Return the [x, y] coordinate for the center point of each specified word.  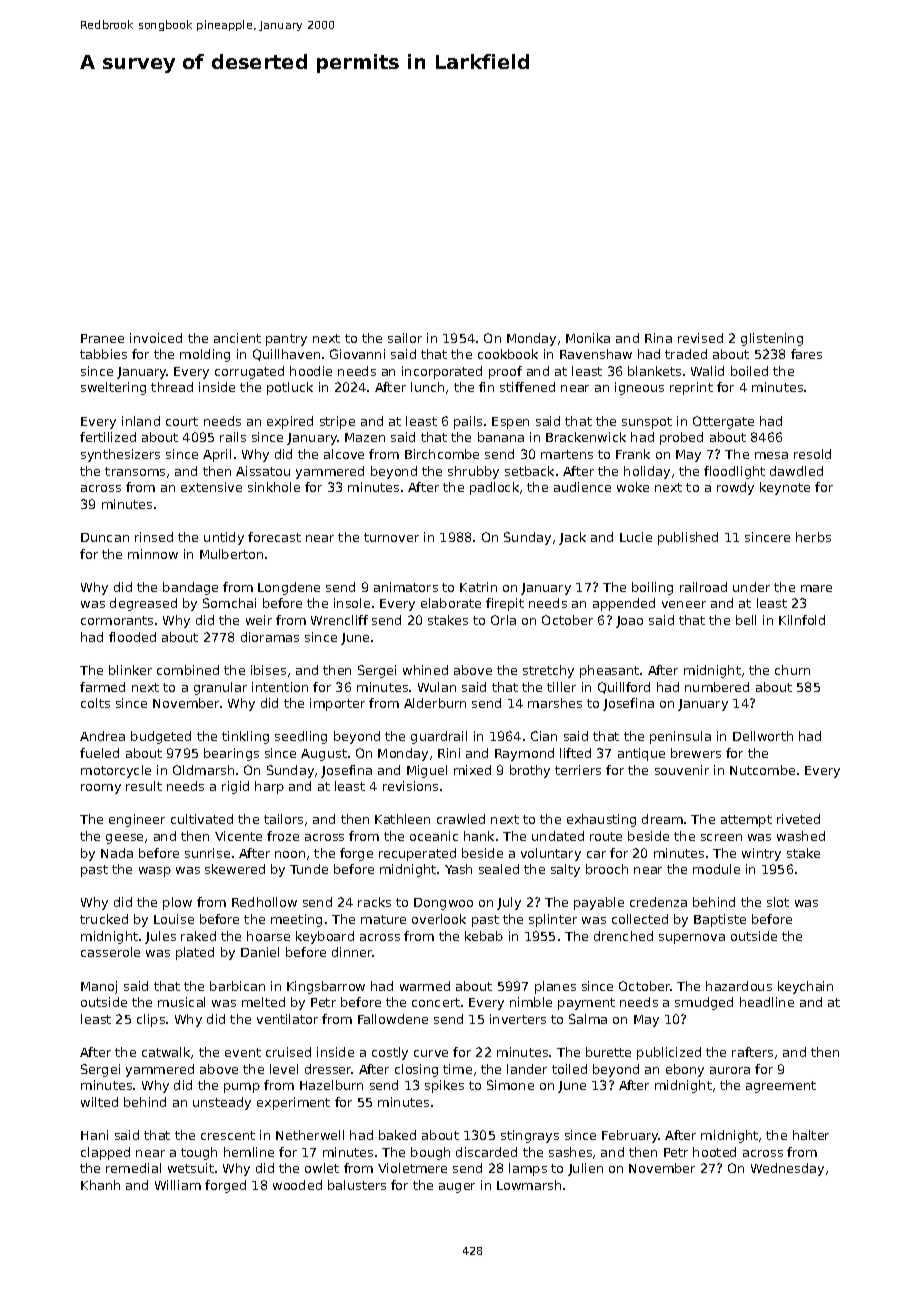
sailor [405, 338]
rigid [235, 787]
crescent [228, 1135]
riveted [798, 819]
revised [700, 338]
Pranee [102, 338]
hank [479, 836]
